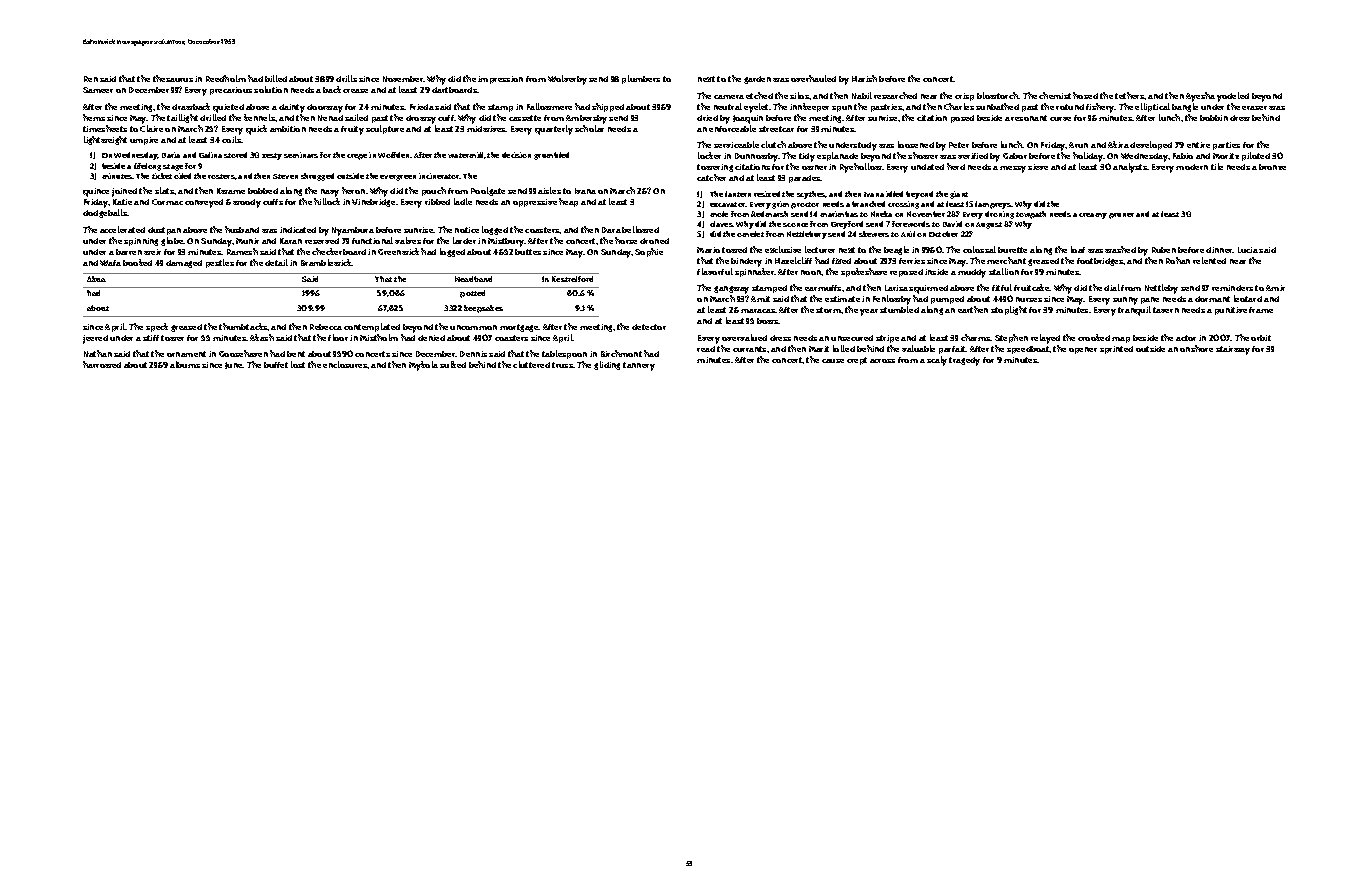 The height and width of the screenshot is (887, 1372). I want to click on Harish, so click(864, 78).
